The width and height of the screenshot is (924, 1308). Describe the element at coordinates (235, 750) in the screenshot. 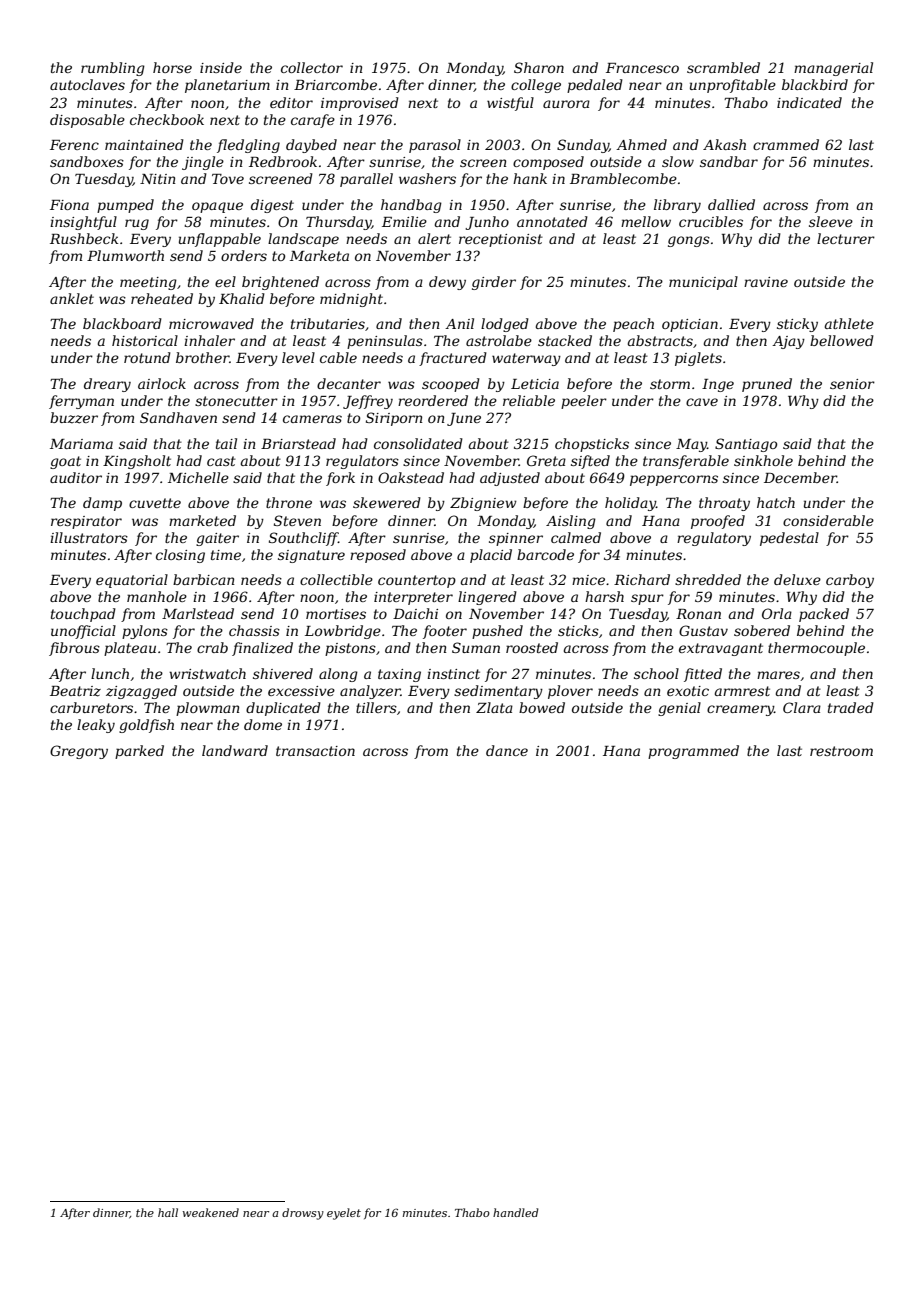

I see `landward` at that location.
